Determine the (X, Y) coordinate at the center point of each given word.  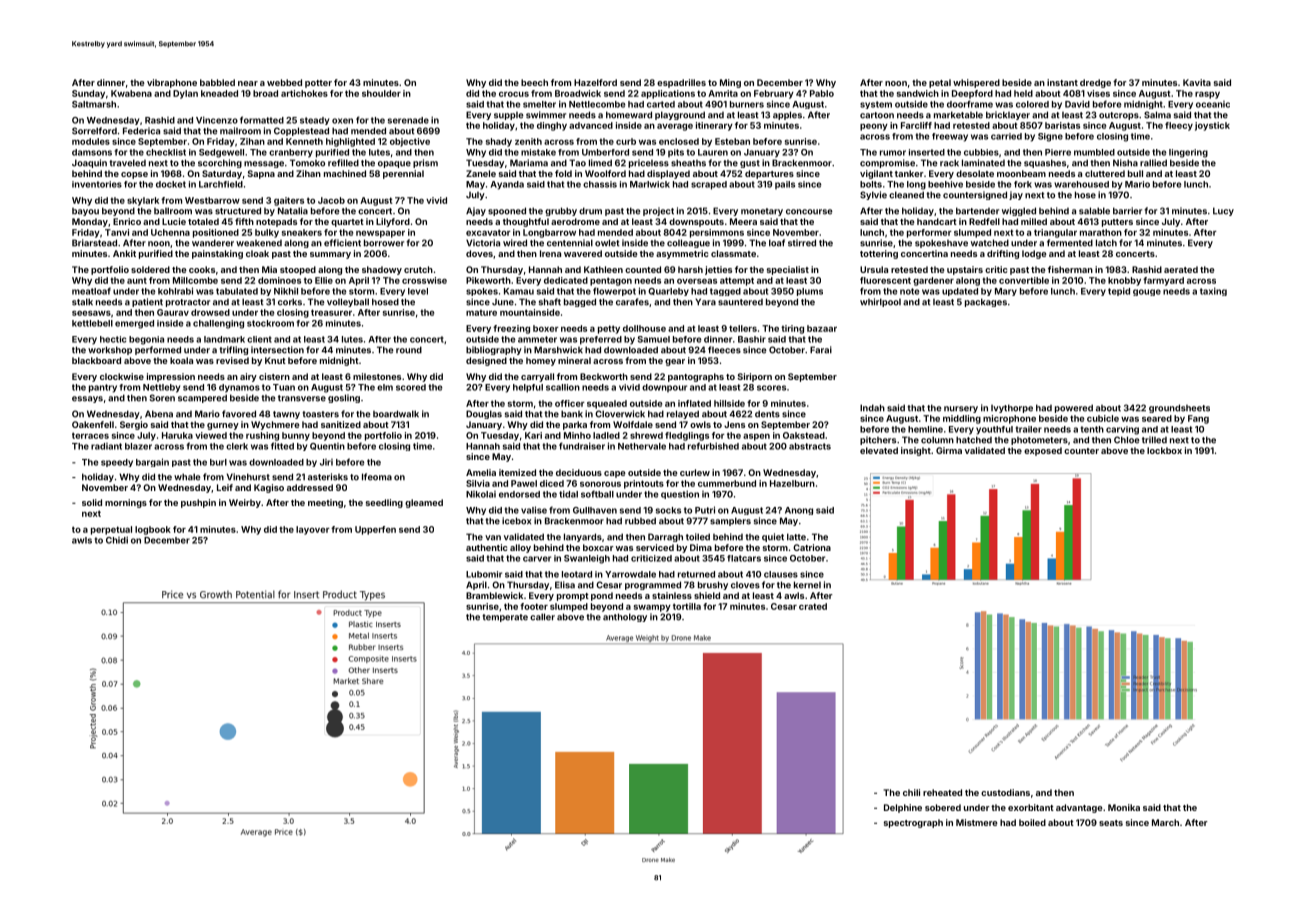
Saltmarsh (94, 104)
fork (1023, 184)
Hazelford (595, 82)
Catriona (812, 547)
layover (313, 530)
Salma (1157, 115)
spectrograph (913, 823)
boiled (1032, 822)
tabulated (237, 291)
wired (515, 243)
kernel (807, 585)
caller (542, 617)
